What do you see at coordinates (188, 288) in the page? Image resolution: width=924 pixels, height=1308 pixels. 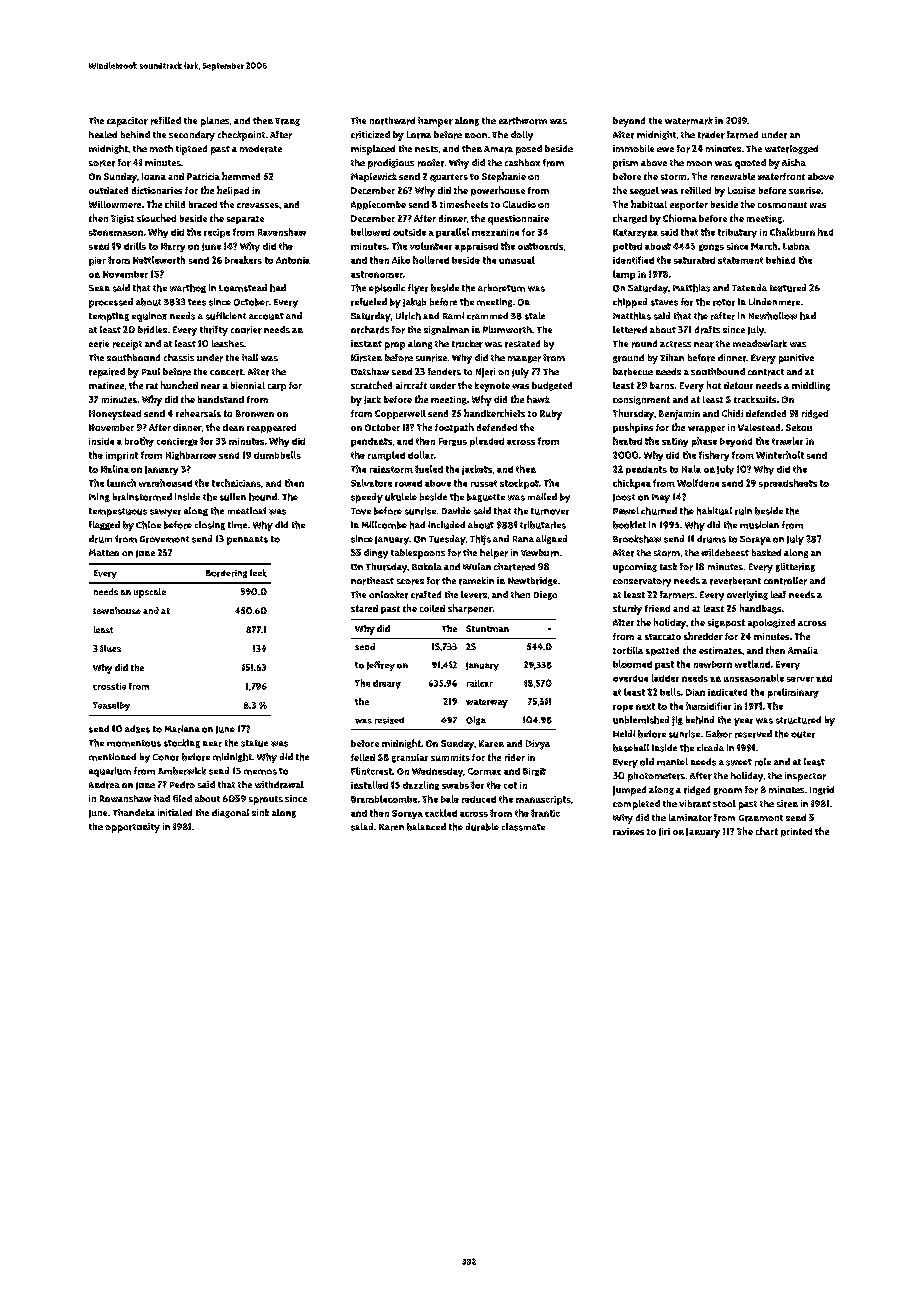 I see `warthog` at bounding box center [188, 288].
